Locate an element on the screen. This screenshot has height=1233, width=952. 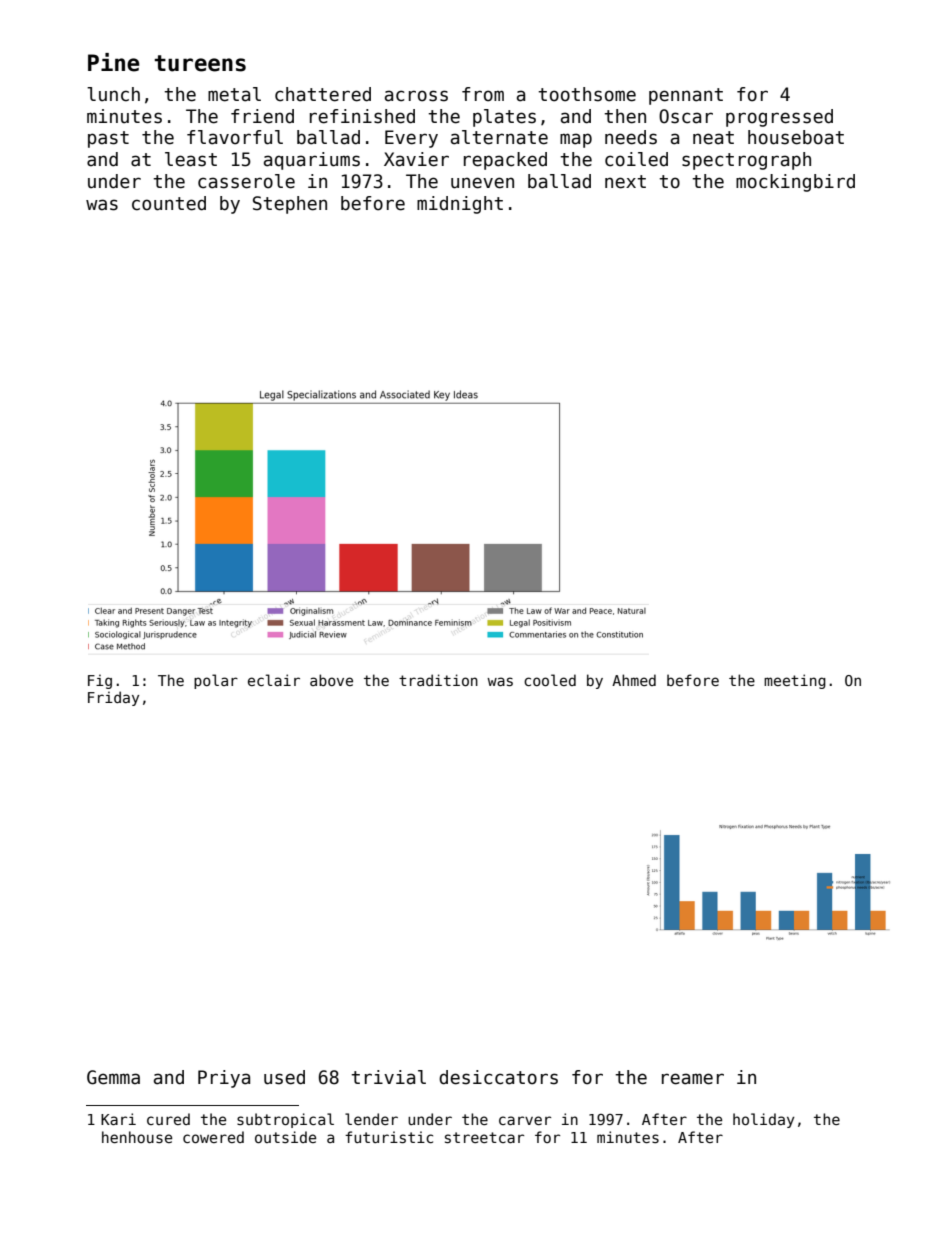
reamer is located at coordinates (693, 1079).
